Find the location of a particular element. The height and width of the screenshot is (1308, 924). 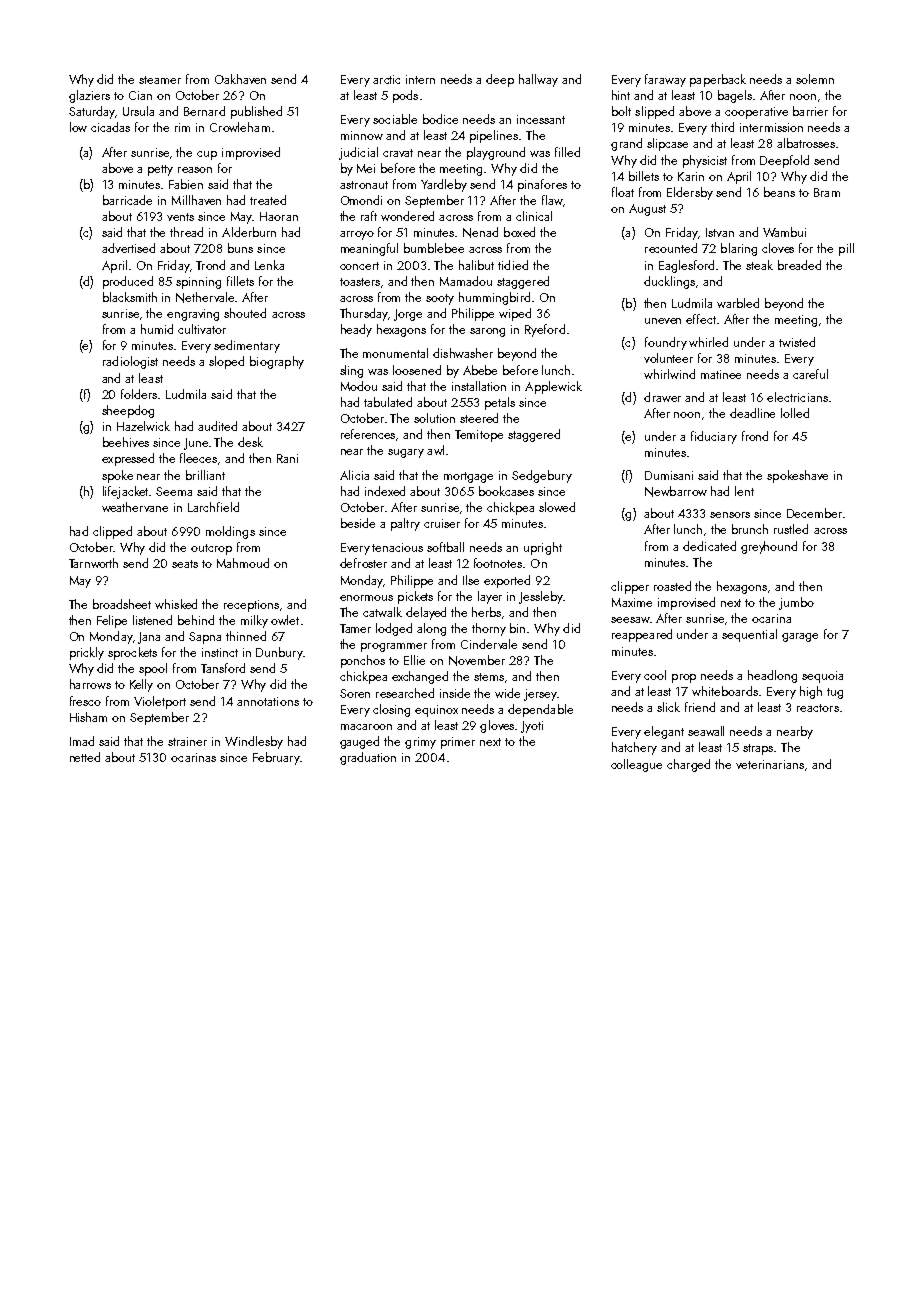

expressed is located at coordinates (128, 459).
